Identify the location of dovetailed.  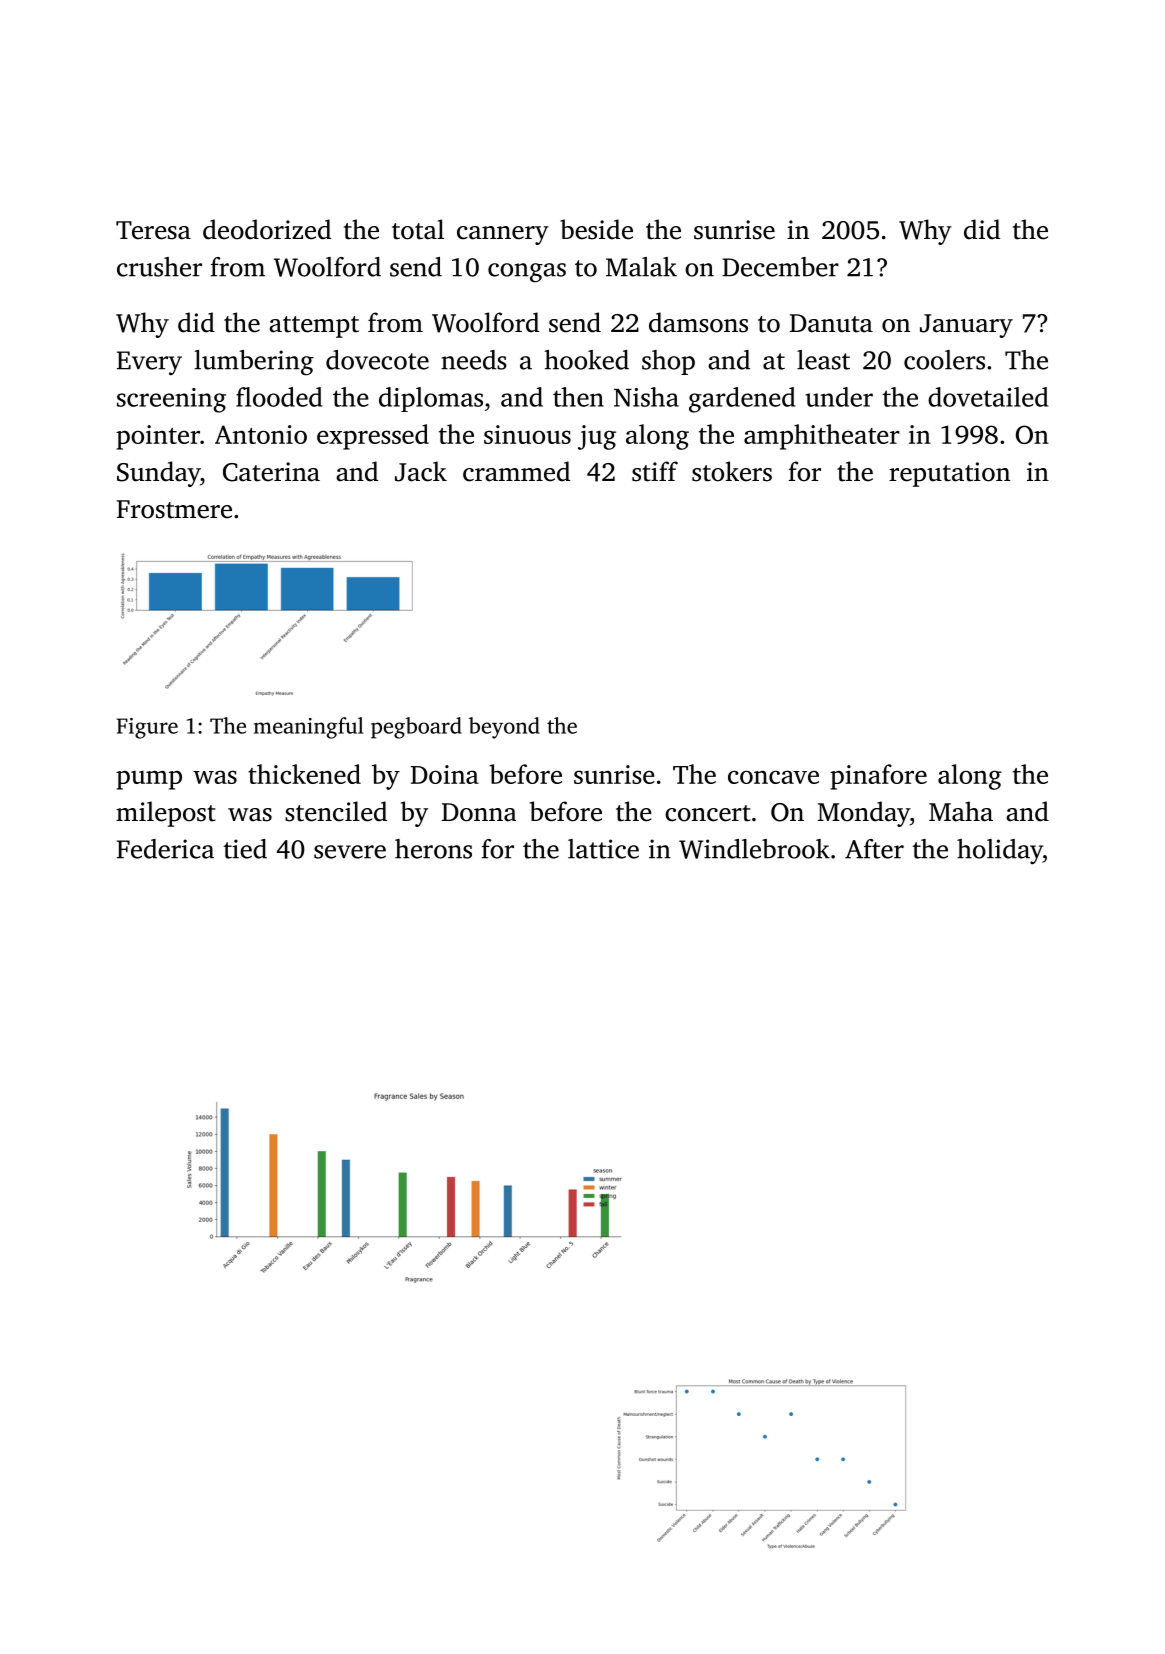
(988, 397).
